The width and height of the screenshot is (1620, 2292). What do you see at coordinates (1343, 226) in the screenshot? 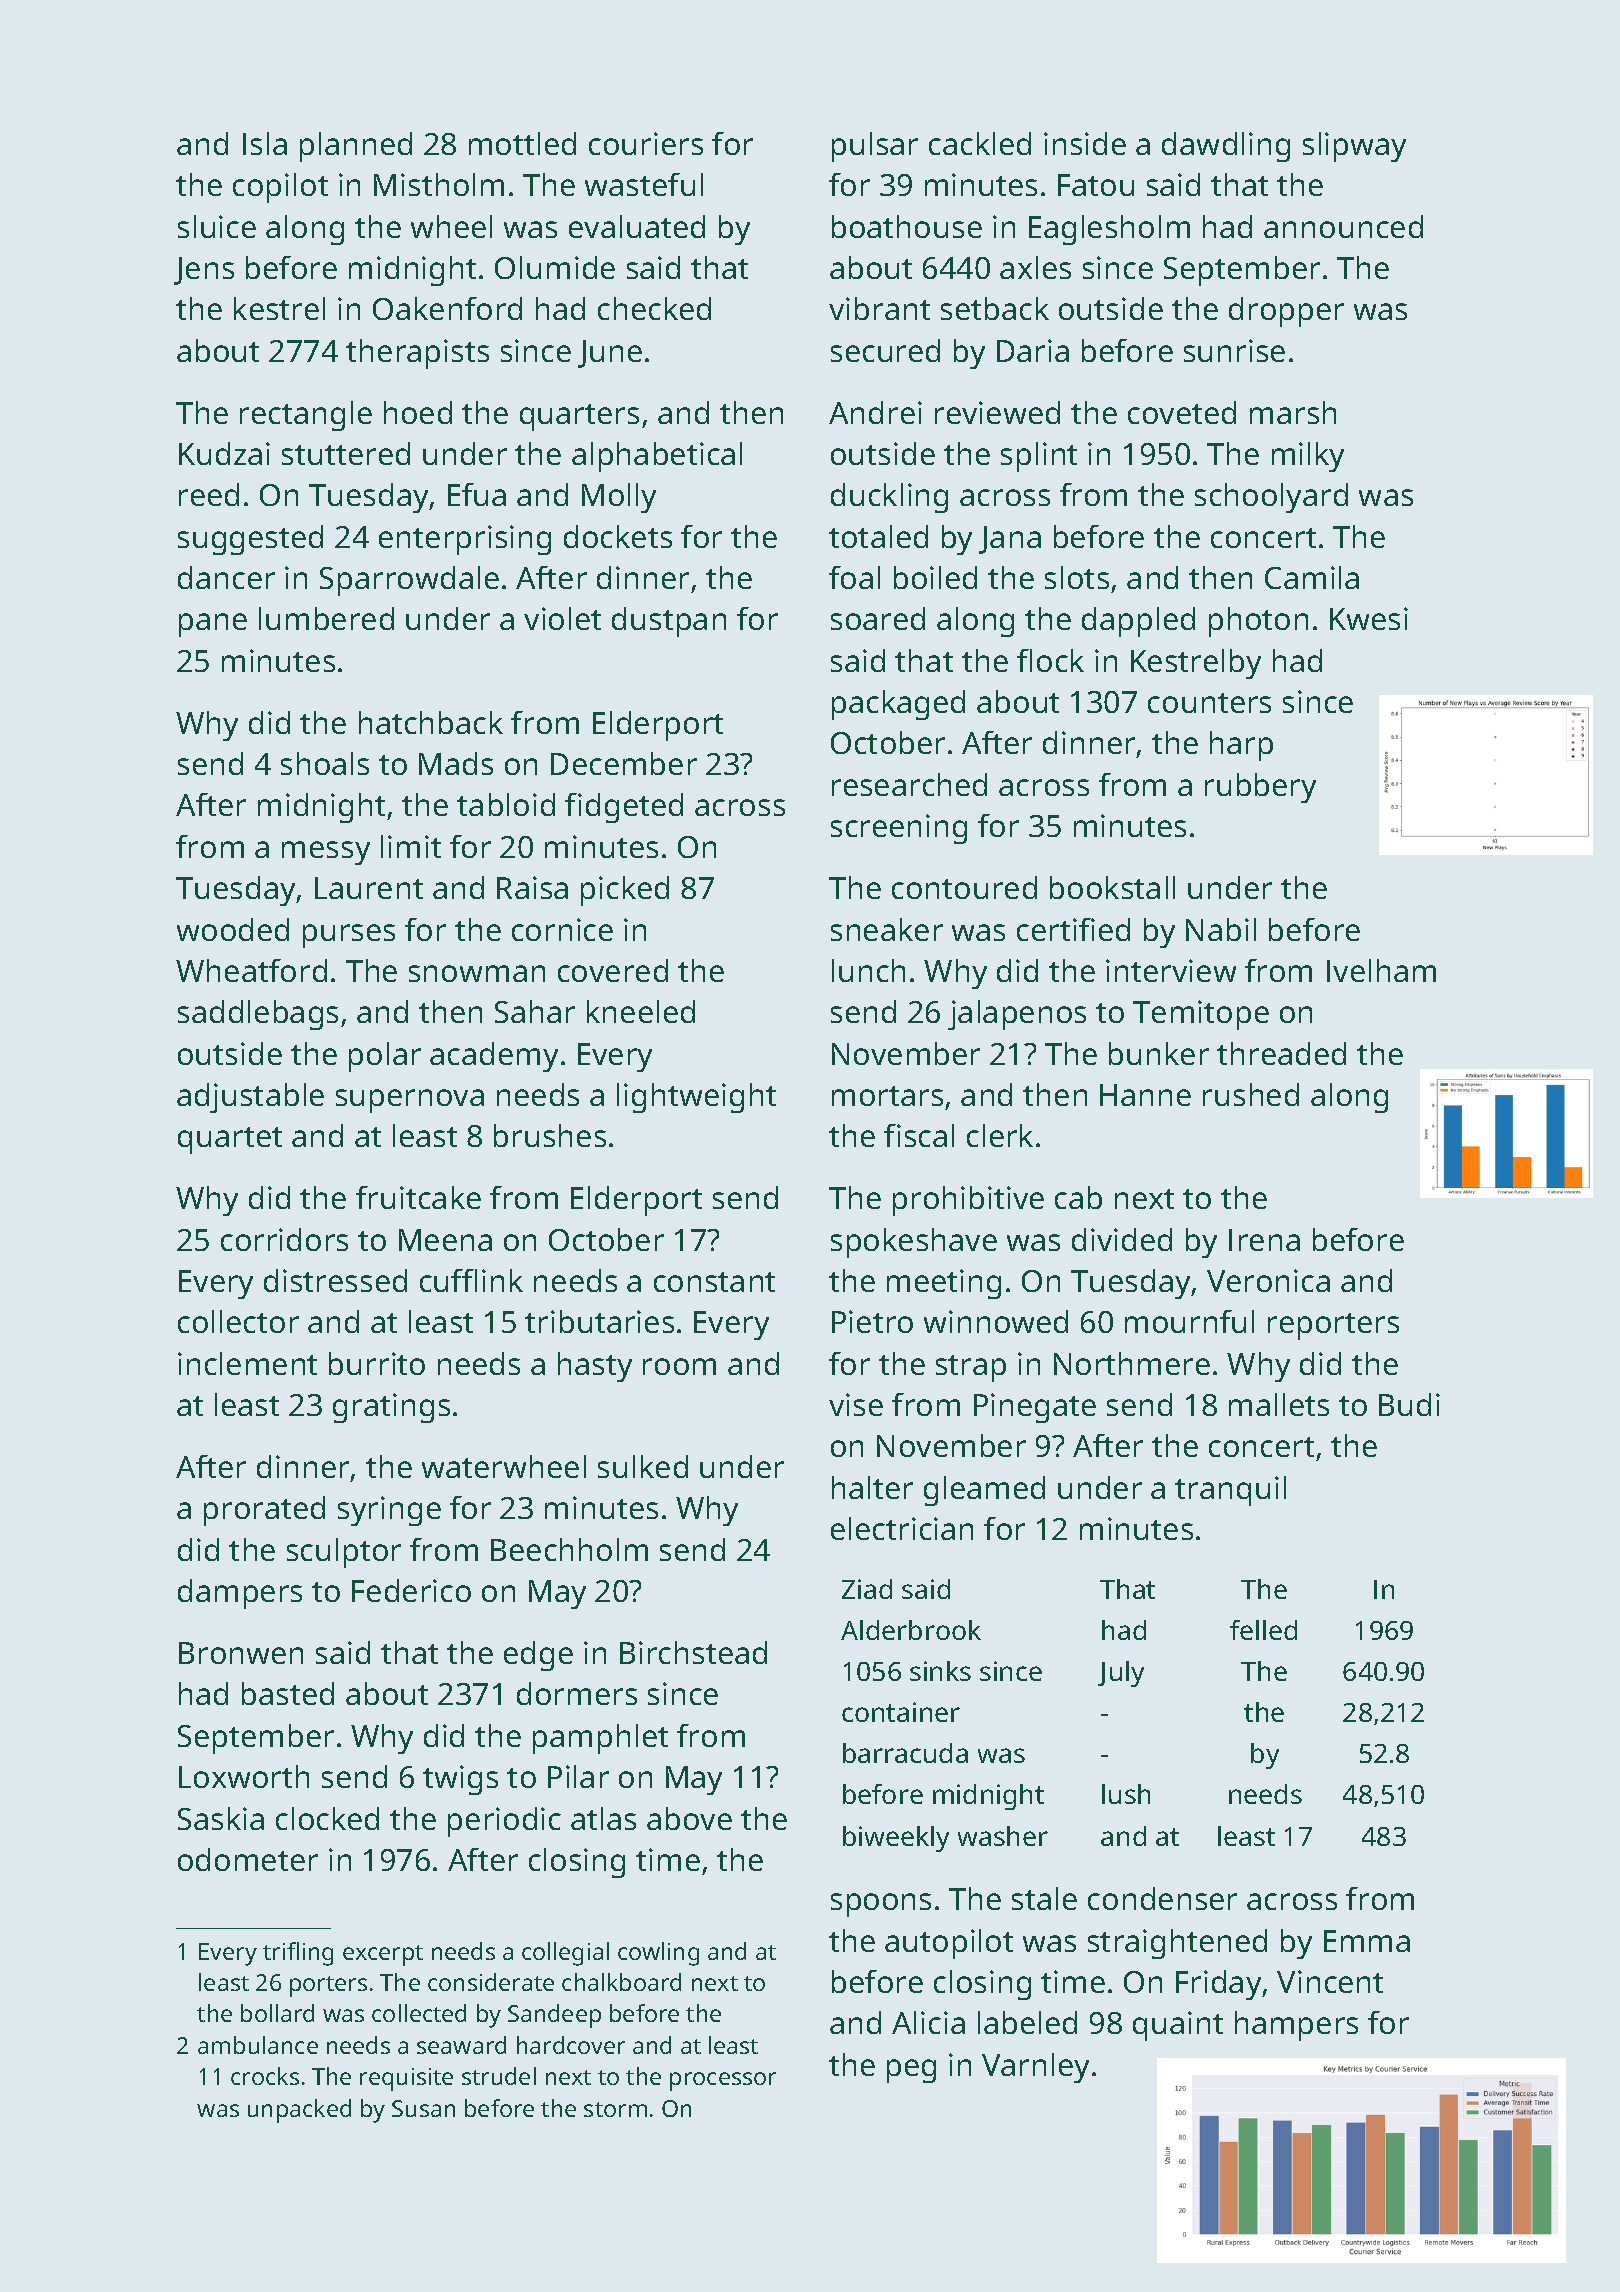
I see `announced` at bounding box center [1343, 226].
